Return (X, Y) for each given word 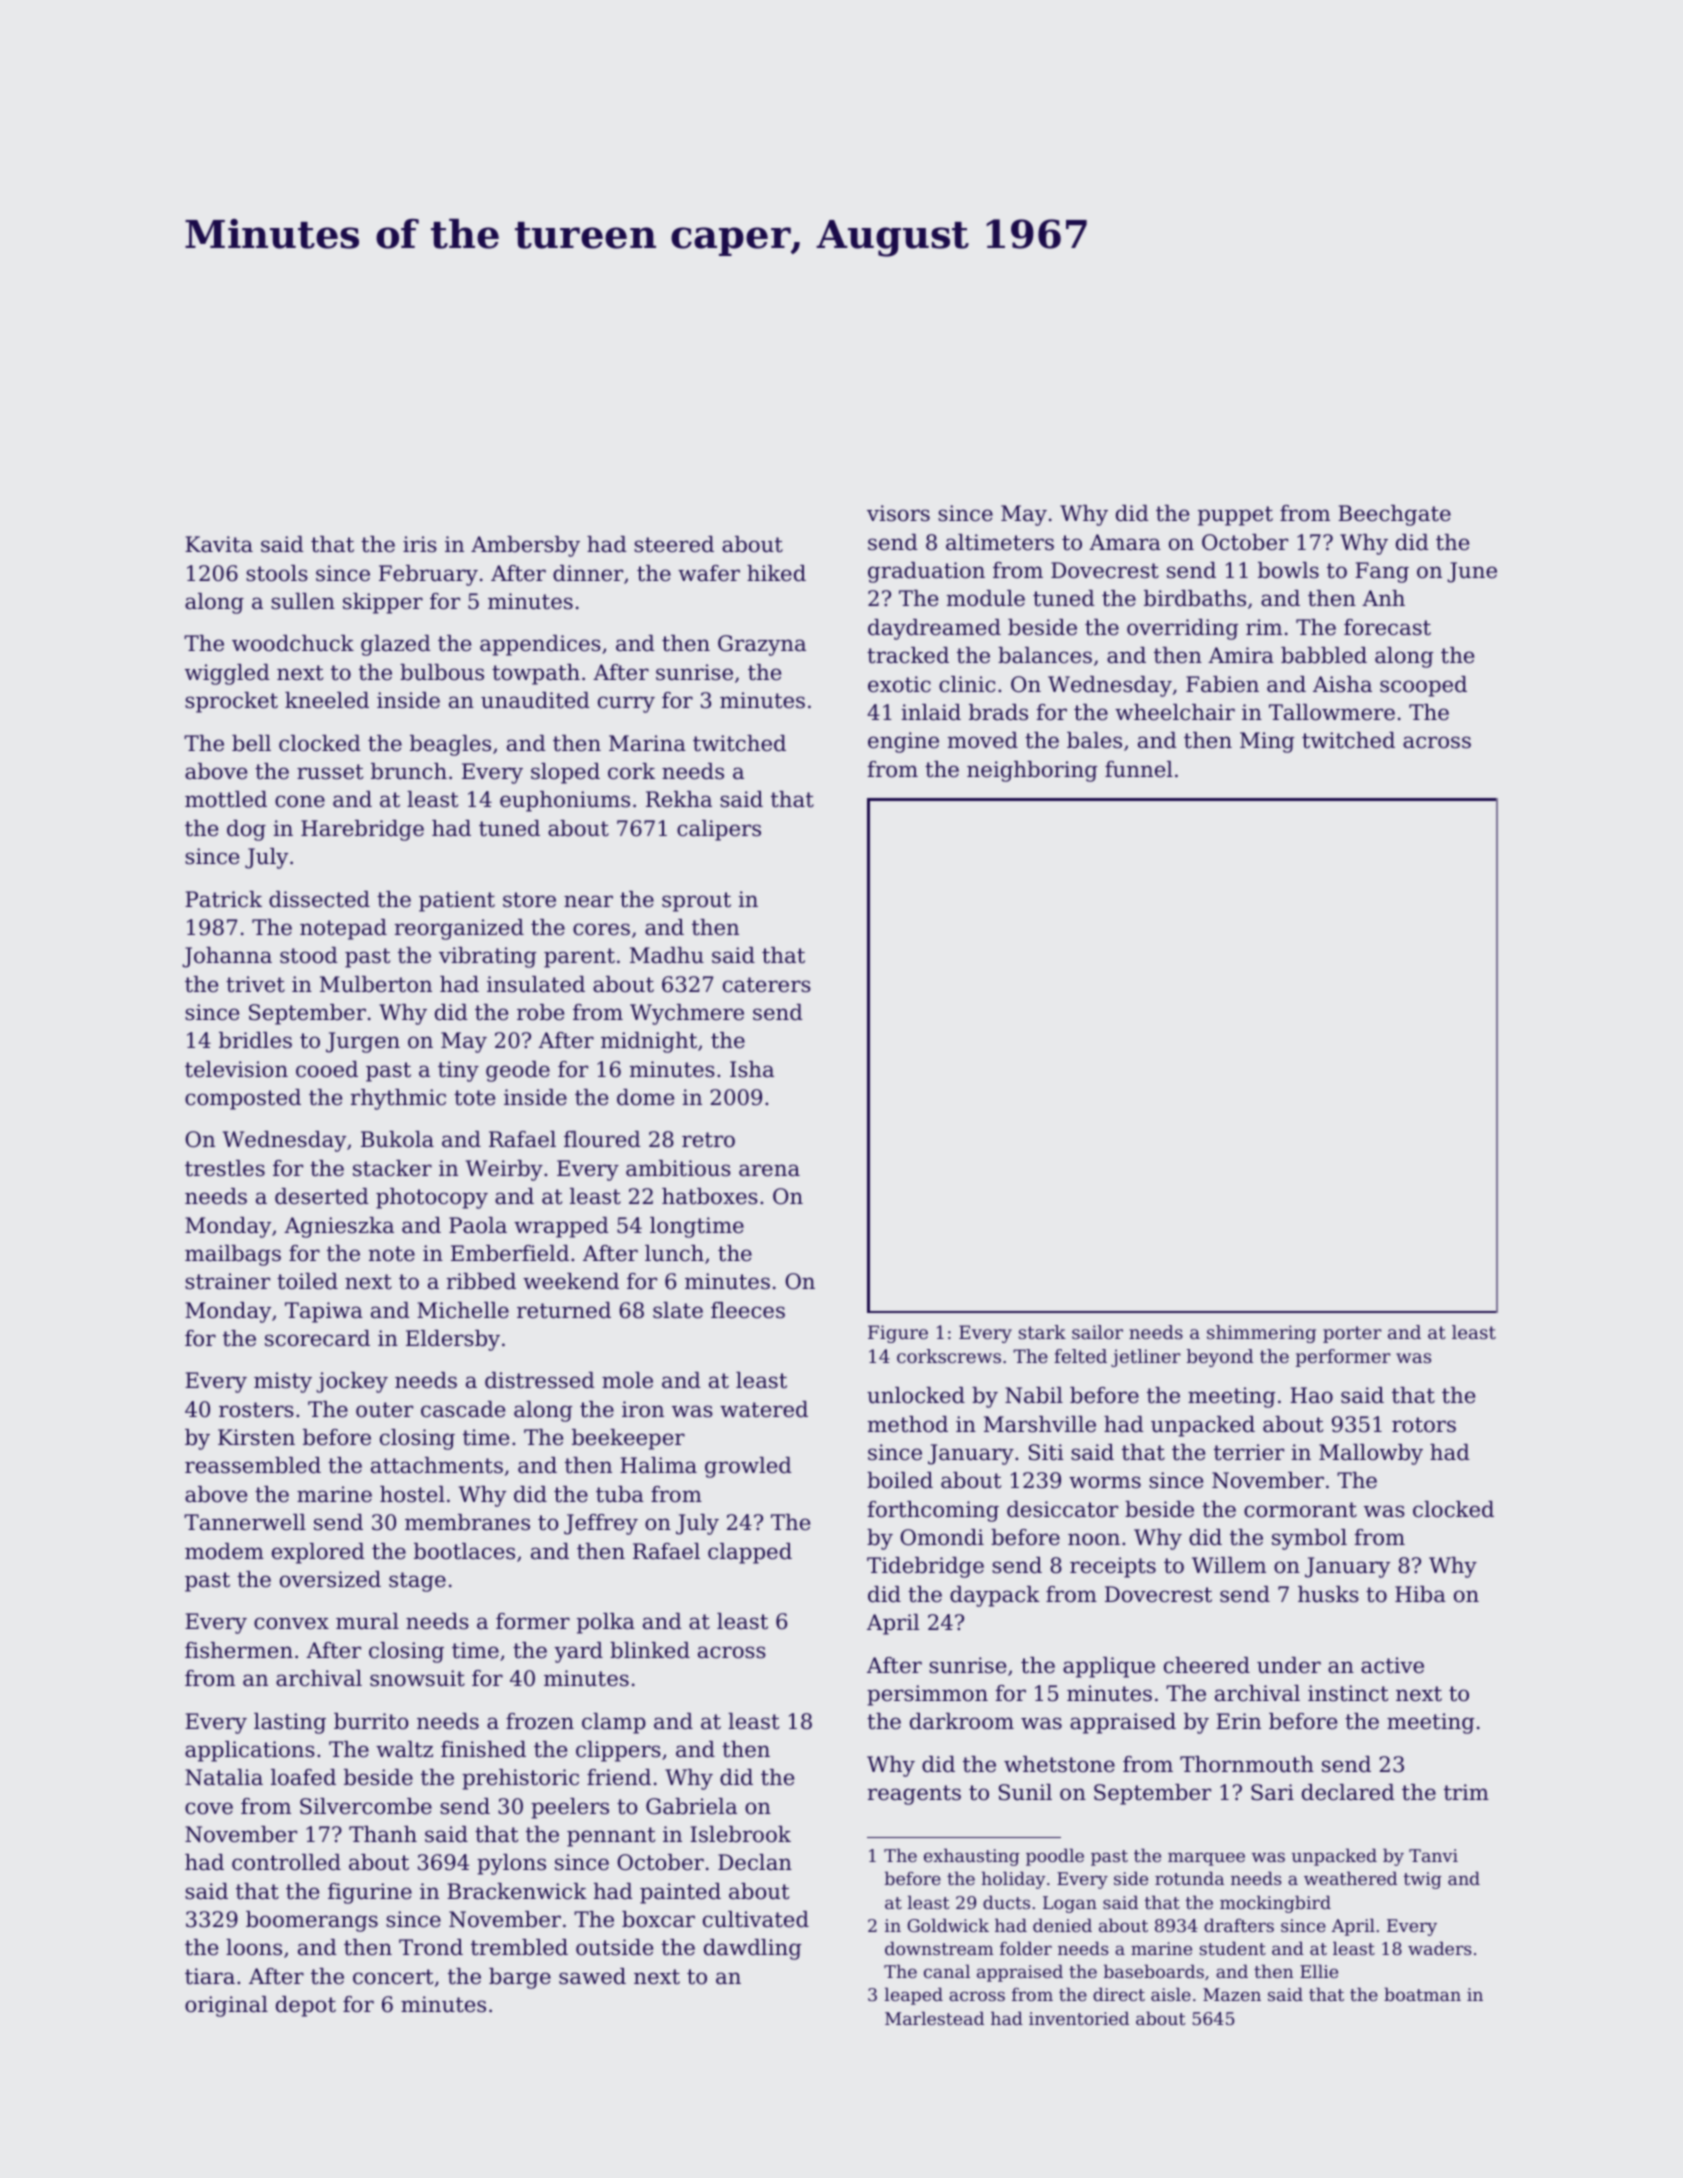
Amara (1125, 542)
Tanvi (1433, 1855)
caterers (767, 985)
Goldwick (948, 1925)
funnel (1139, 769)
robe (540, 1012)
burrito (371, 1721)
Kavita (219, 544)
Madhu (667, 955)
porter (1352, 1334)
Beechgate (1394, 515)
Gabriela (691, 1806)
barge (520, 1978)
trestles (225, 1168)
